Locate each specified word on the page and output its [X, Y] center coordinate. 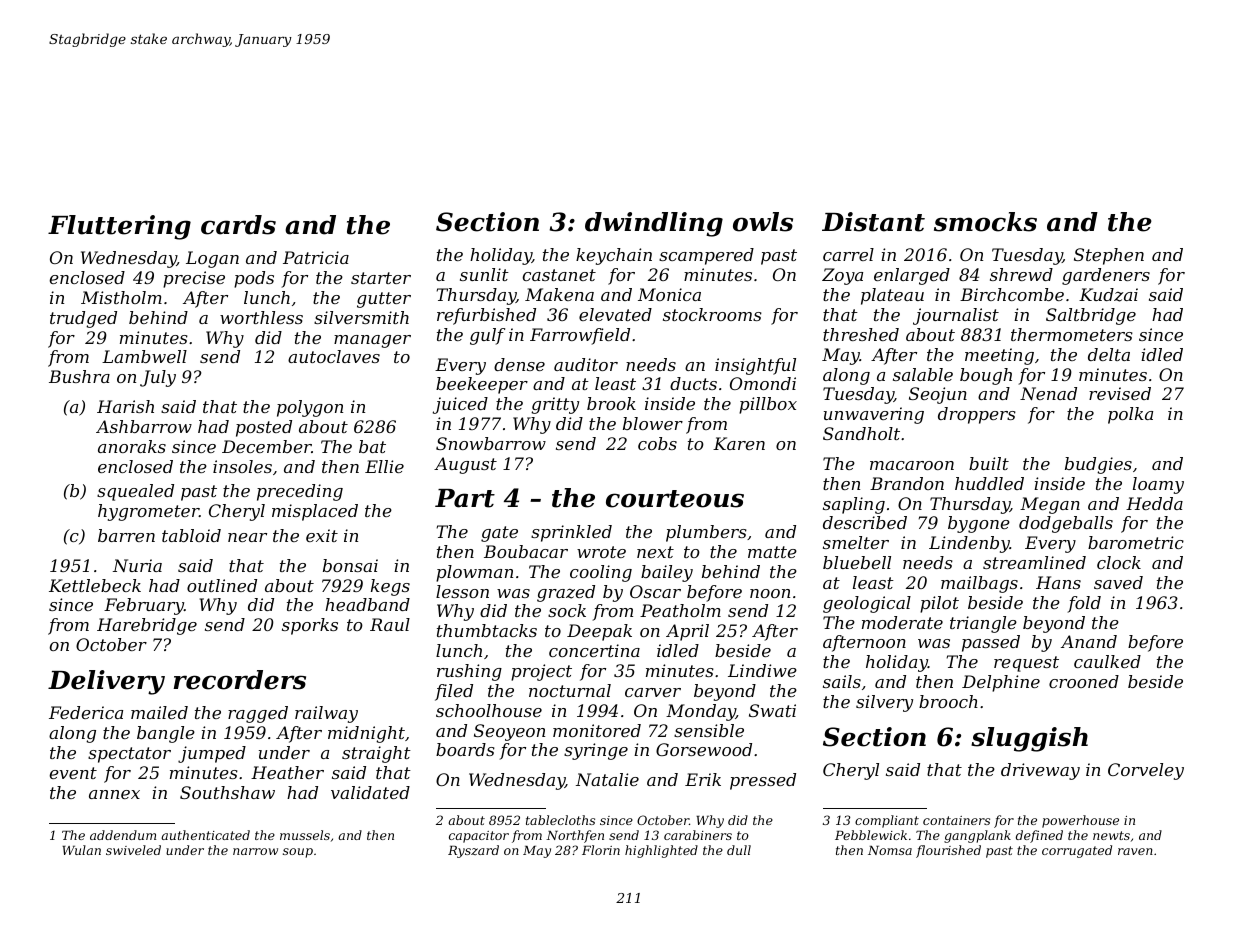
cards [238, 225]
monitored [597, 730]
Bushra [79, 376]
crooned [1084, 681]
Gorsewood [704, 749]
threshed [861, 334]
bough [986, 376]
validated [370, 792]
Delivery [106, 682]
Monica [669, 294]
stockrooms [712, 314]
